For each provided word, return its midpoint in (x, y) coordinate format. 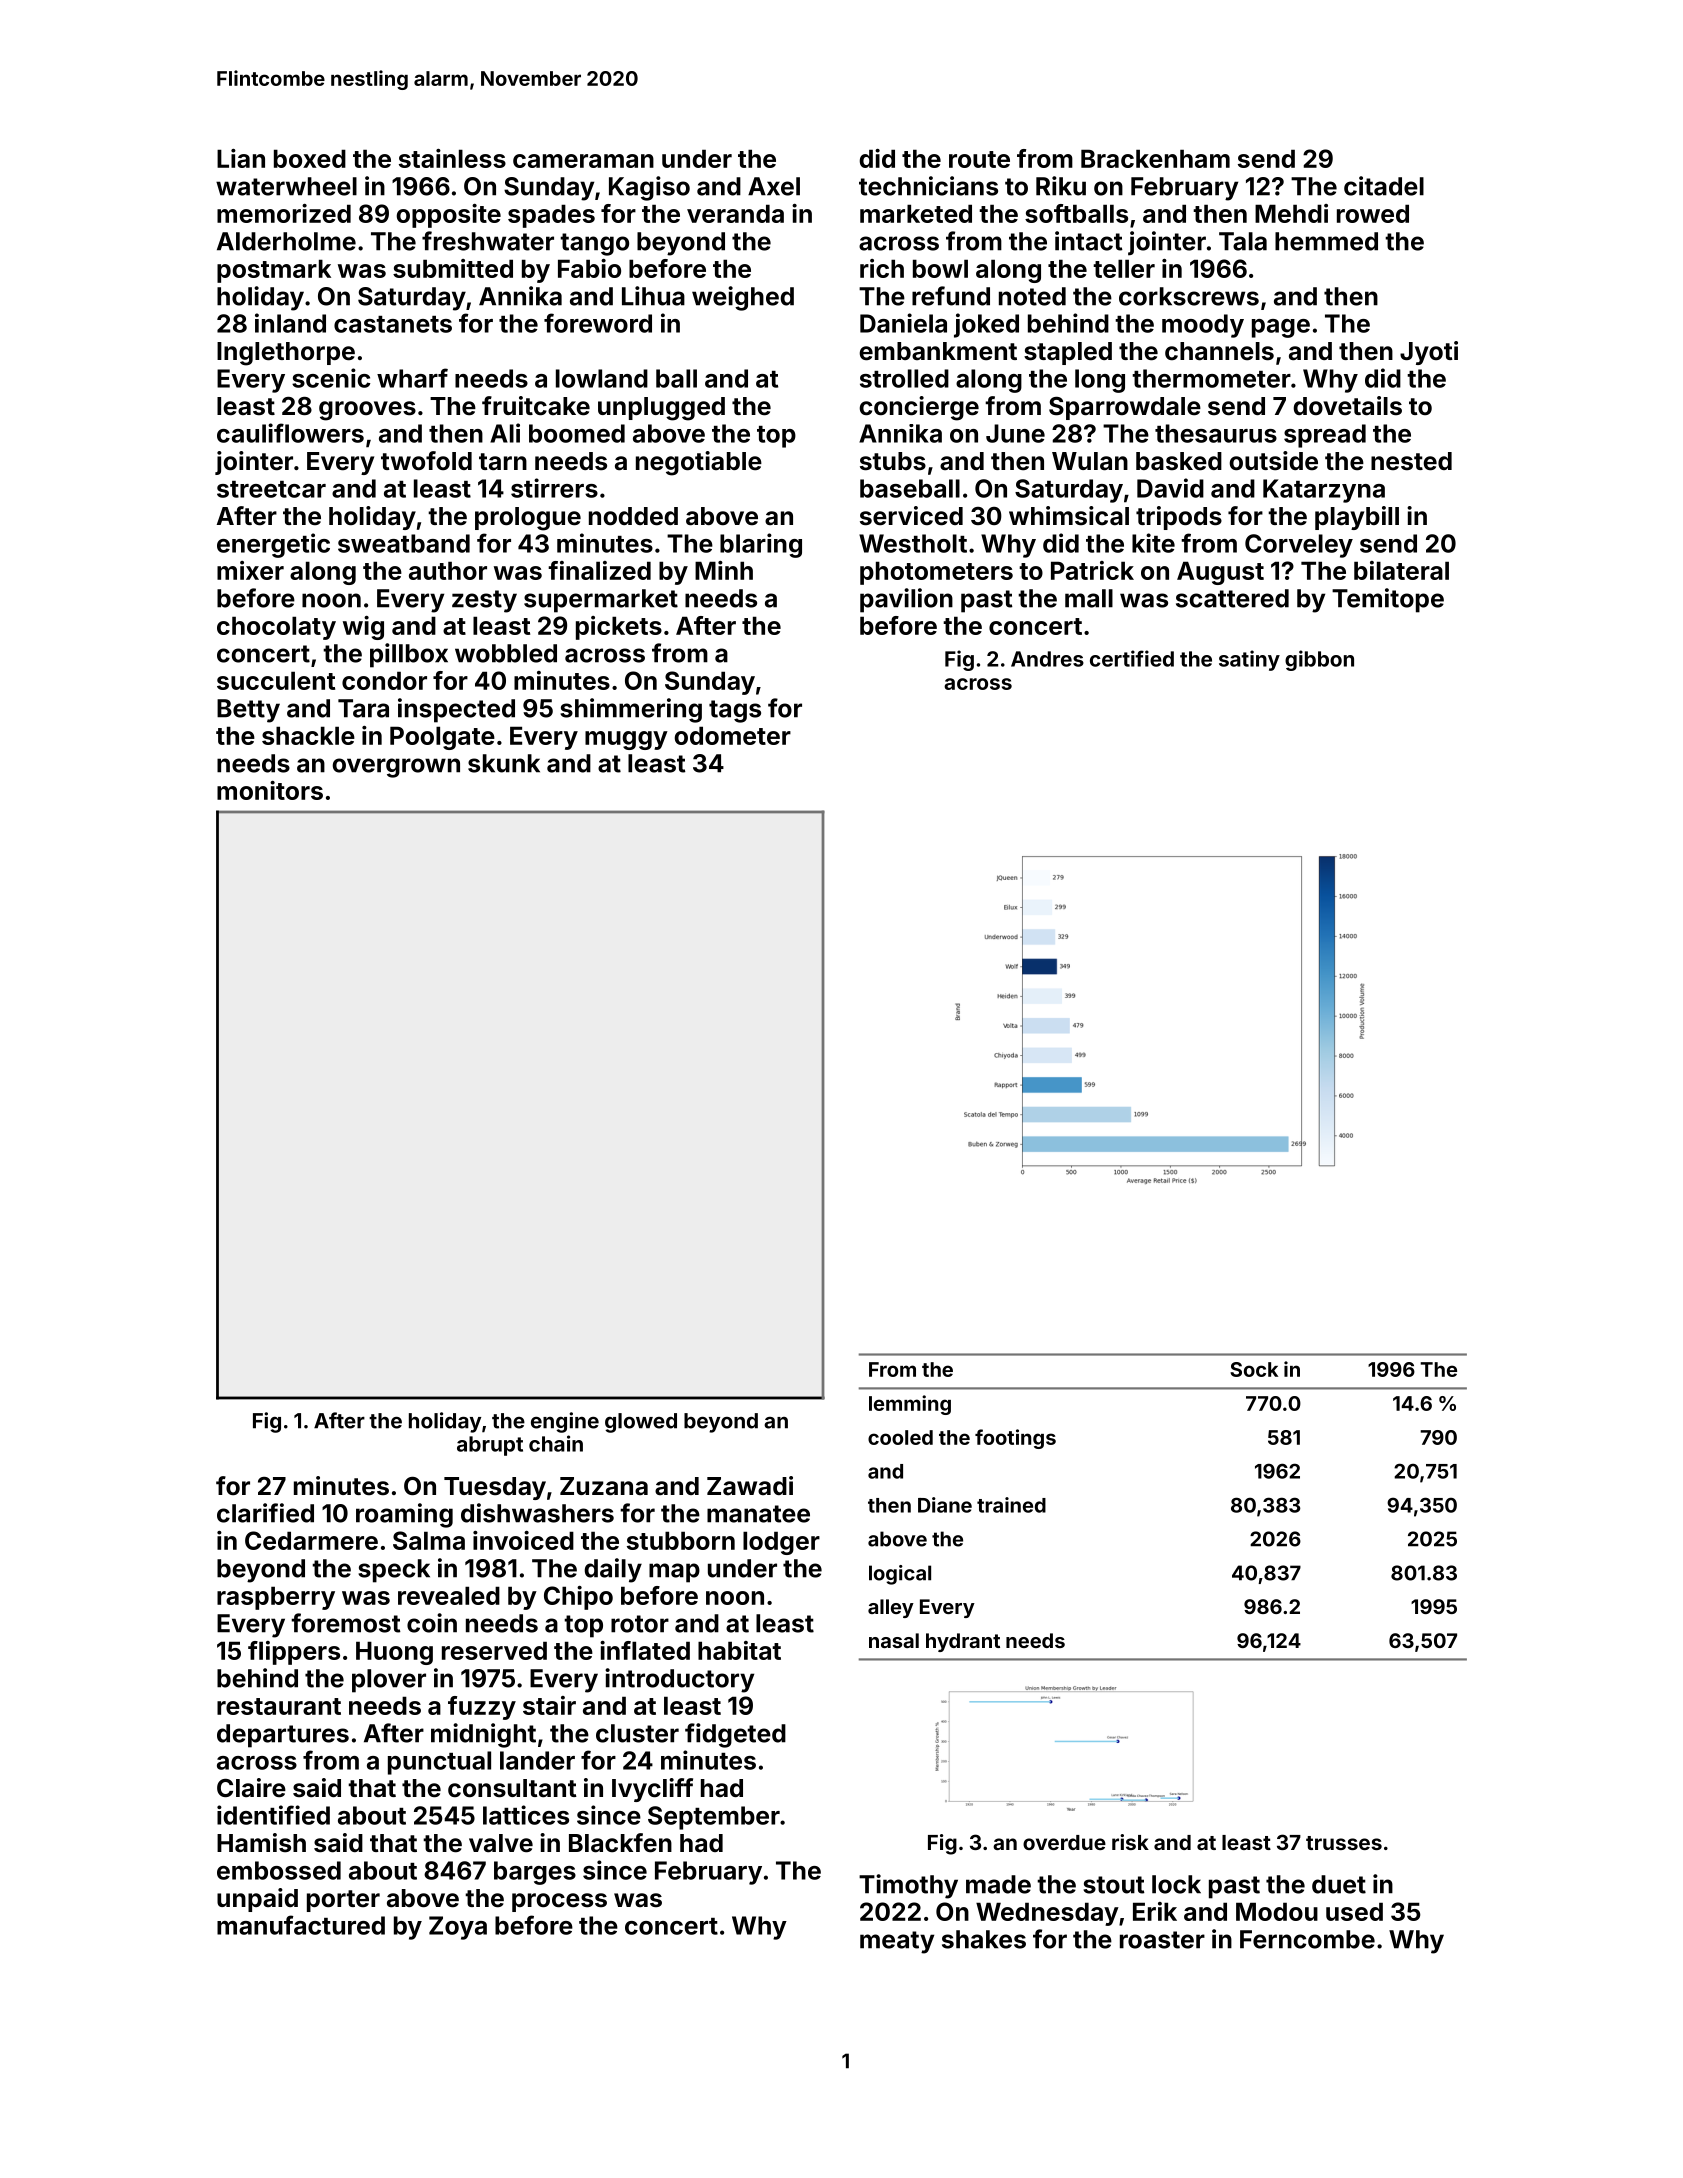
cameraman (583, 161)
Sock (1254, 1369)
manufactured (301, 1925)
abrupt (490, 1446)
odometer (733, 735)
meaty (897, 1942)
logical (900, 1575)
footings (1015, 1439)
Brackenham (1155, 158)
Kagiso (649, 188)
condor (384, 680)
